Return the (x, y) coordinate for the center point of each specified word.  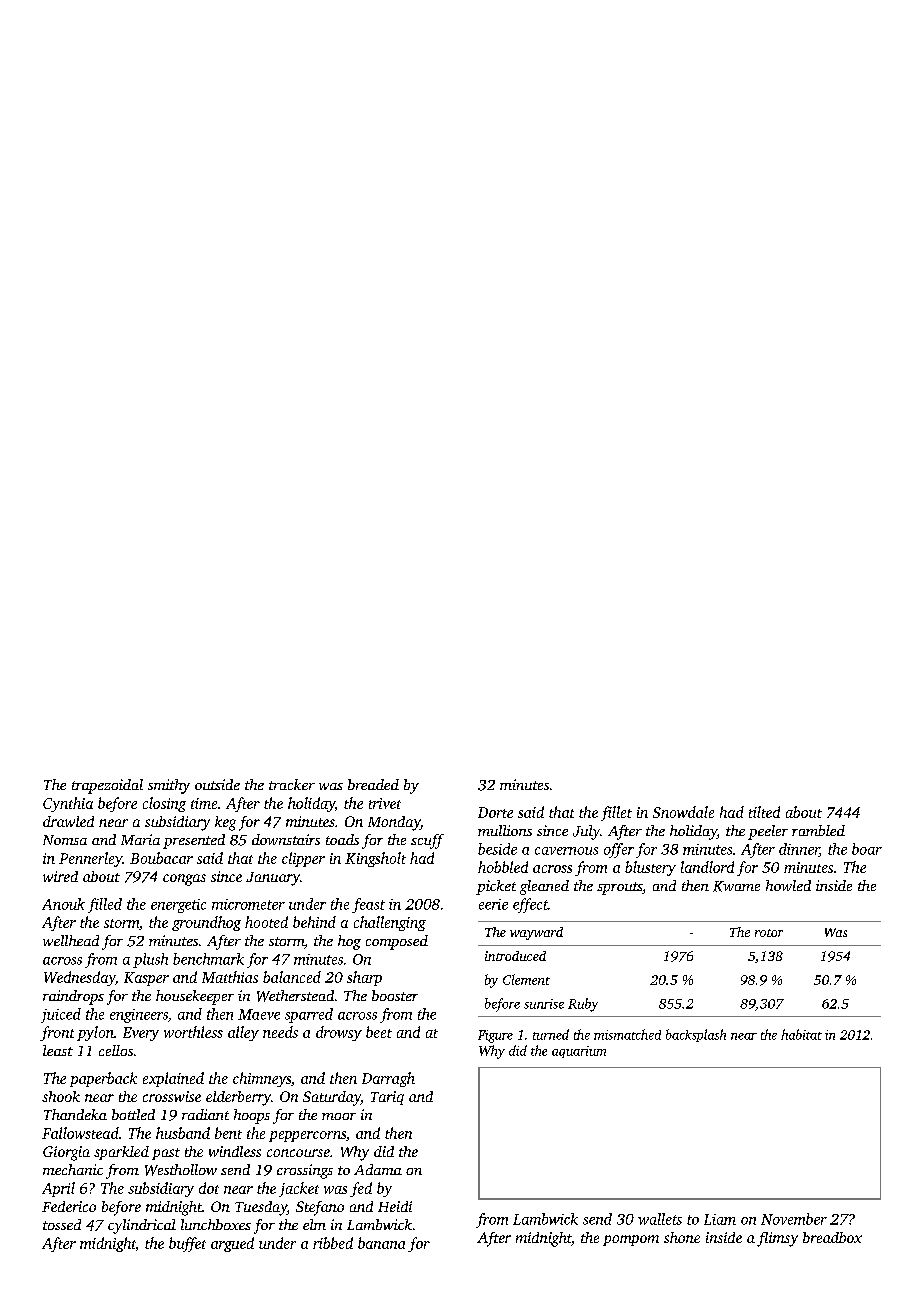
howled (788, 885)
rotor (769, 933)
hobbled (503, 867)
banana (381, 1243)
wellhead (71, 940)
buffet (187, 1244)
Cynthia (68, 804)
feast (368, 905)
